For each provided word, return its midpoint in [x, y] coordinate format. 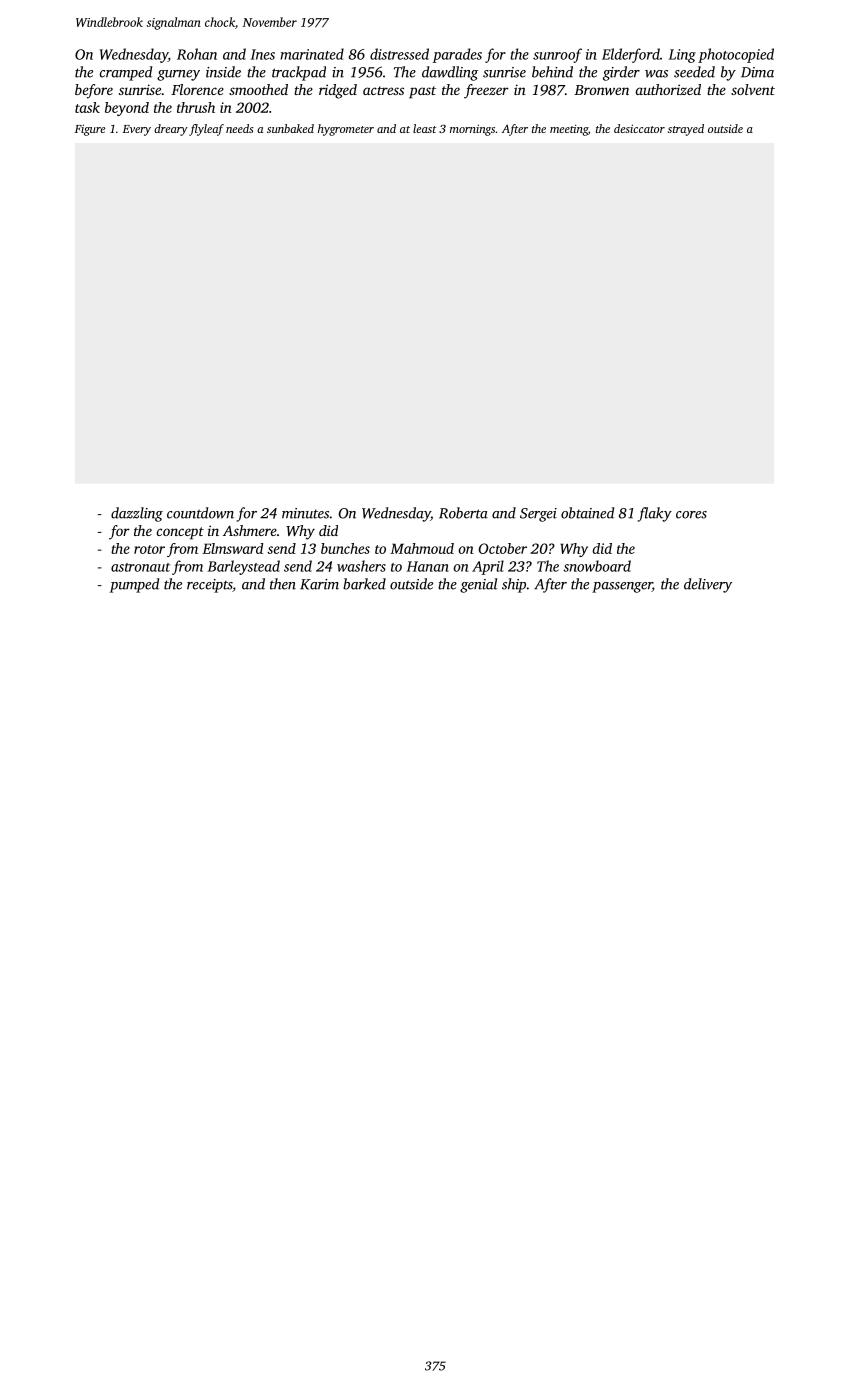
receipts [209, 586]
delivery [708, 585]
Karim [319, 584]
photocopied [736, 55]
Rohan [197, 54]
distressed [399, 54]
